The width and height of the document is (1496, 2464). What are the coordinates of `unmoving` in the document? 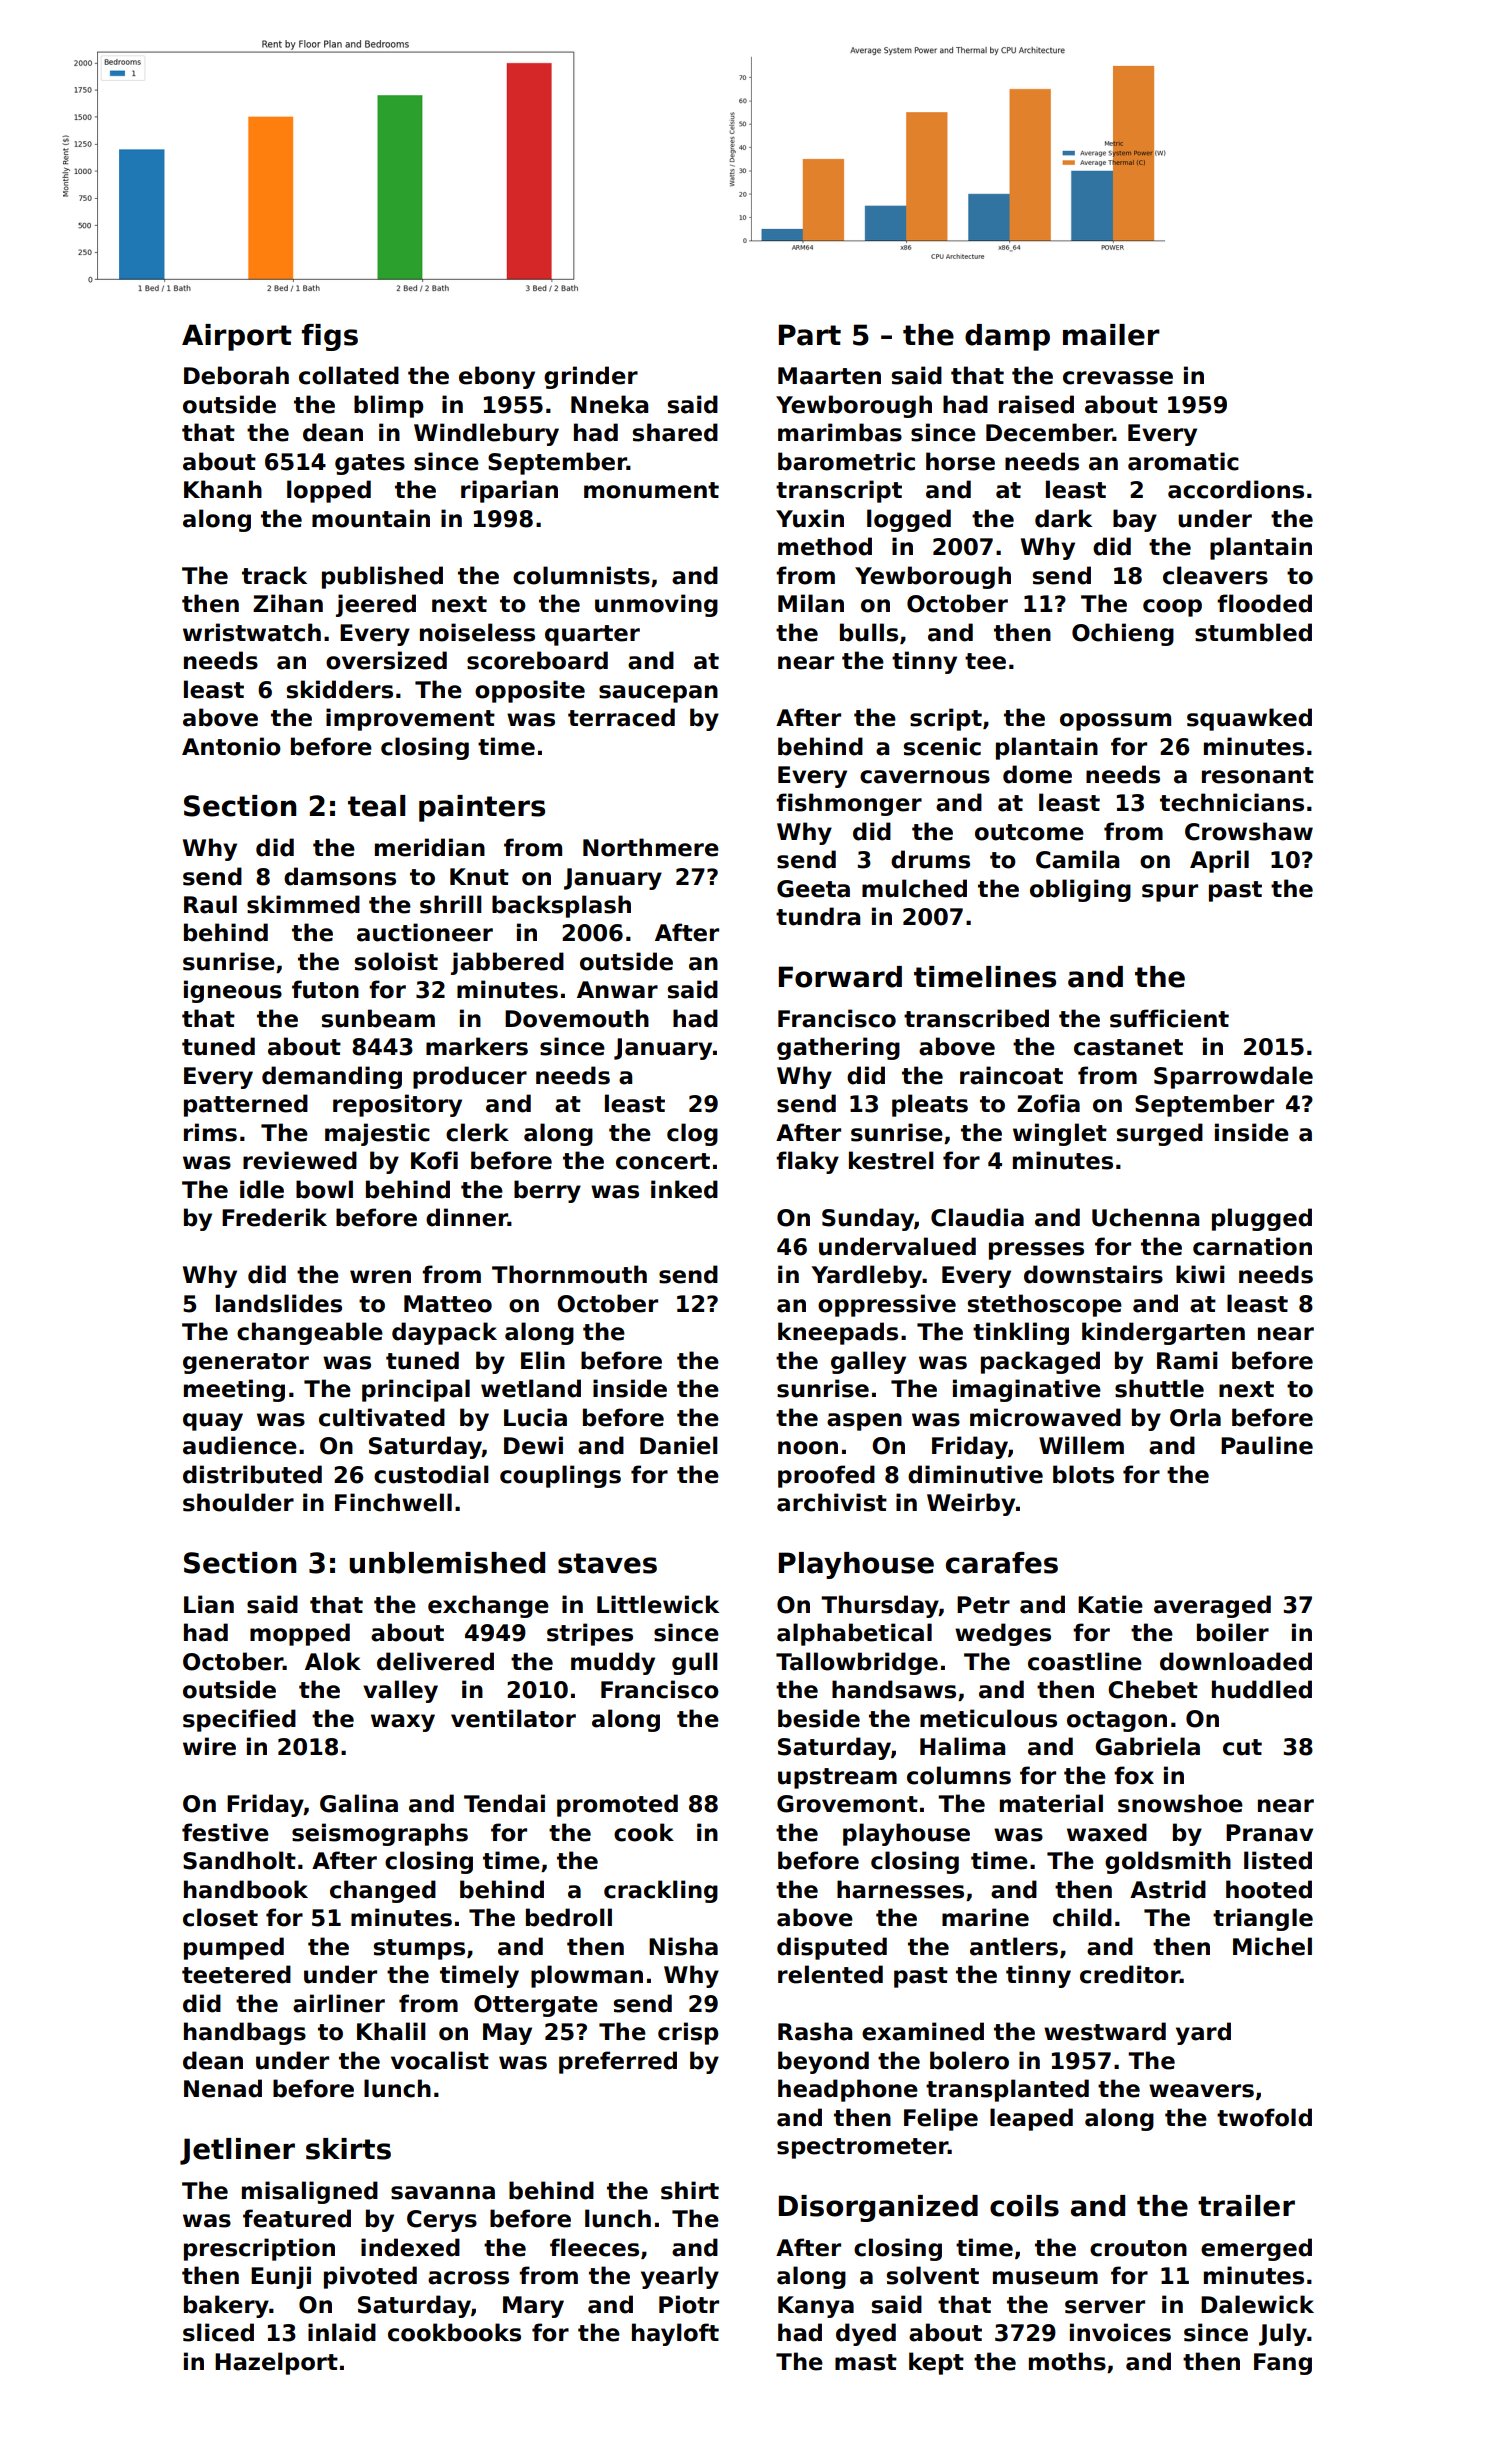 It's located at (656, 605).
